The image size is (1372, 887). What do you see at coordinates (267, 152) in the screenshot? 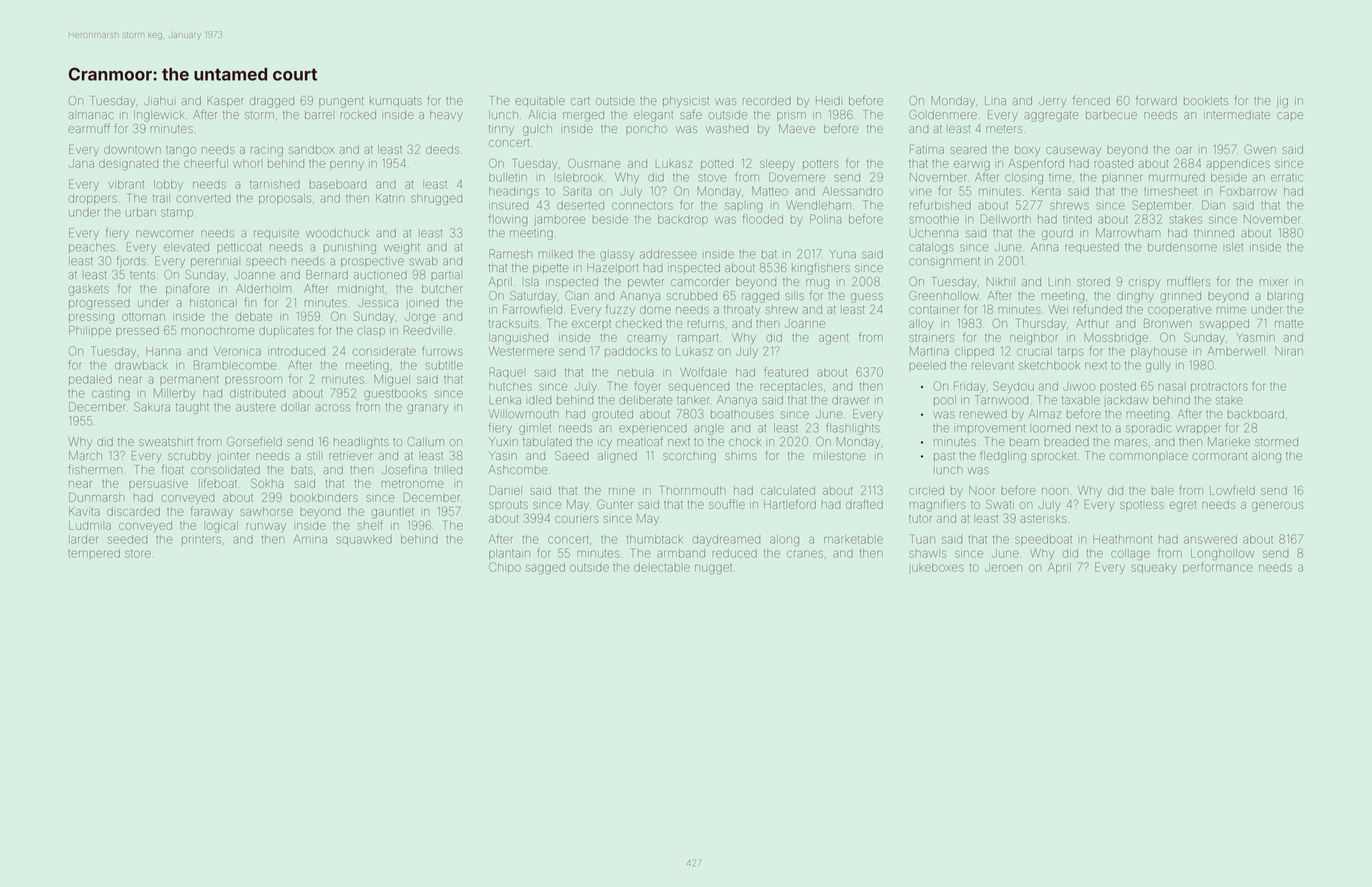
I see `racing` at bounding box center [267, 152].
